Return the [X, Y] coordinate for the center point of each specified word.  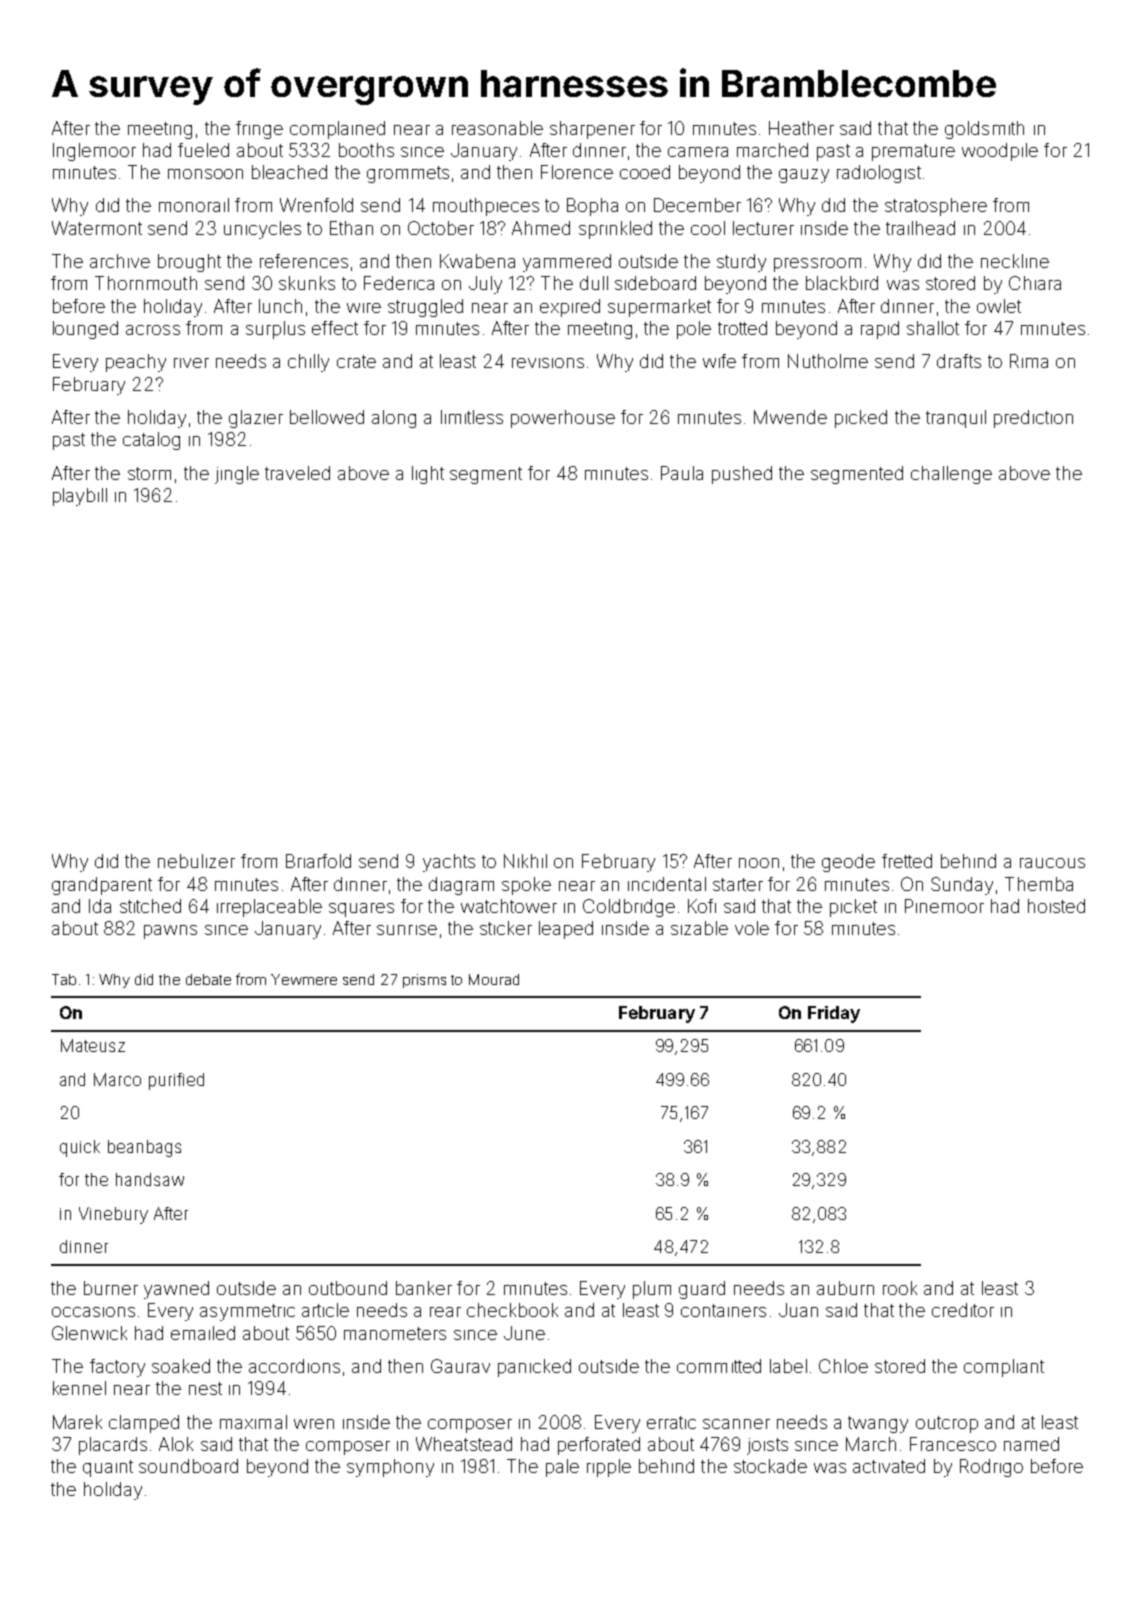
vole [752, 928]
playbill [80, 497]
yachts [449, 863]
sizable [699, 928]
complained [337, 130]
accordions [294, 1366]
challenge [951, 475]
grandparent [102, 886]
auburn [845, 1288]
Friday [834, 1014]
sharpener [592, 130]
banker [424, 1288]
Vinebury [113, 1215]
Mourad [494, 979]
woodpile [1000, 152]
